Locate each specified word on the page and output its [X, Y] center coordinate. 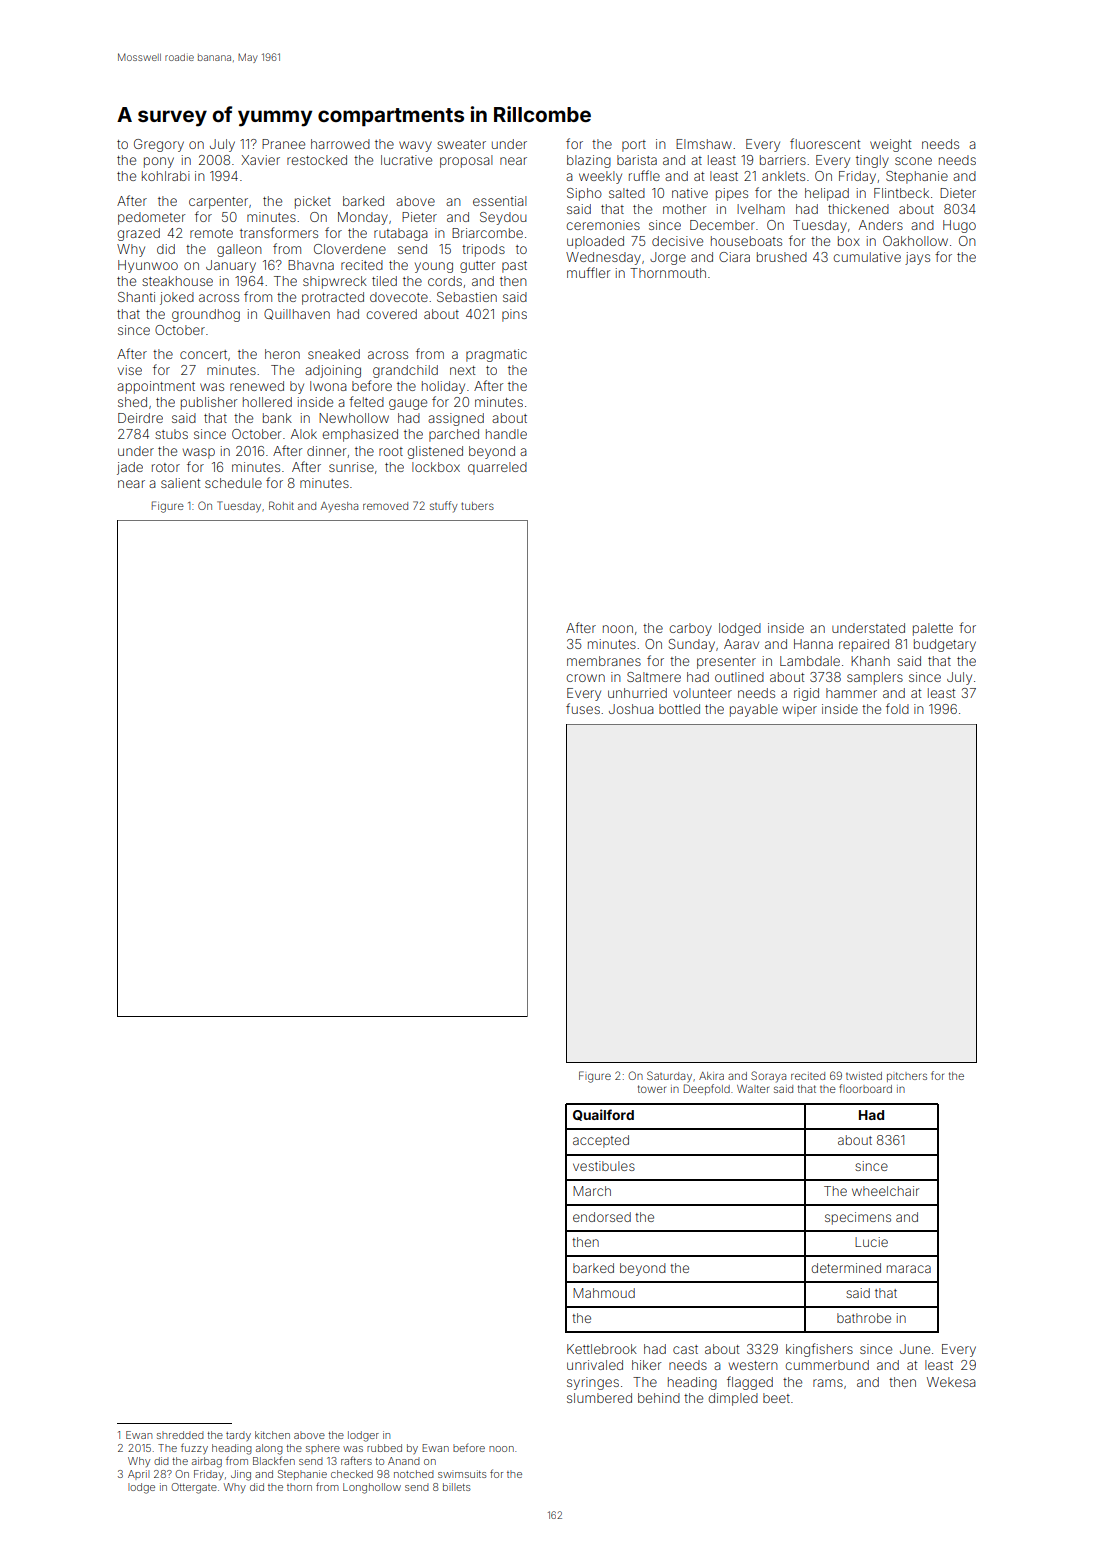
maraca [909, 1269]
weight [890, 145]
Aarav [741, 644]
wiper [800, 710]
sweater [461, 144]
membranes [604, 661]
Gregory [159, 145]
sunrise [351, 467]
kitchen [272, 1435]
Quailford [603, 1115]
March [592, 1191]
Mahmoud [604, 1293]
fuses [583, 708]
